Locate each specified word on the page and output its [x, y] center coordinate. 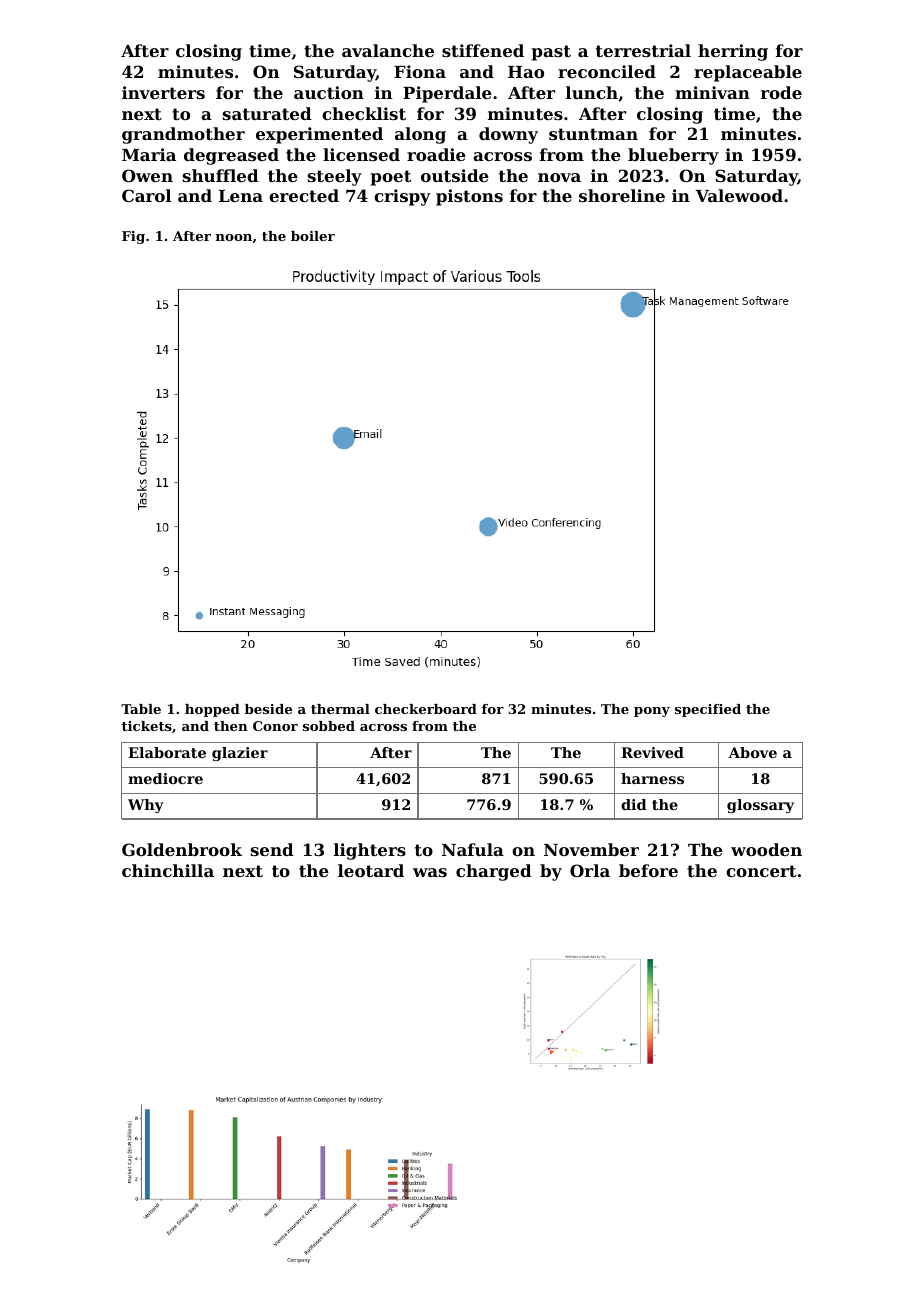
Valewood [739, 195]
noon [234, 237]
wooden [766, 849]
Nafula [473, 849]
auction [329, 92]
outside [455, 175]
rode [781, 92]
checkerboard [426, 709]
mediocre [165, 778]
